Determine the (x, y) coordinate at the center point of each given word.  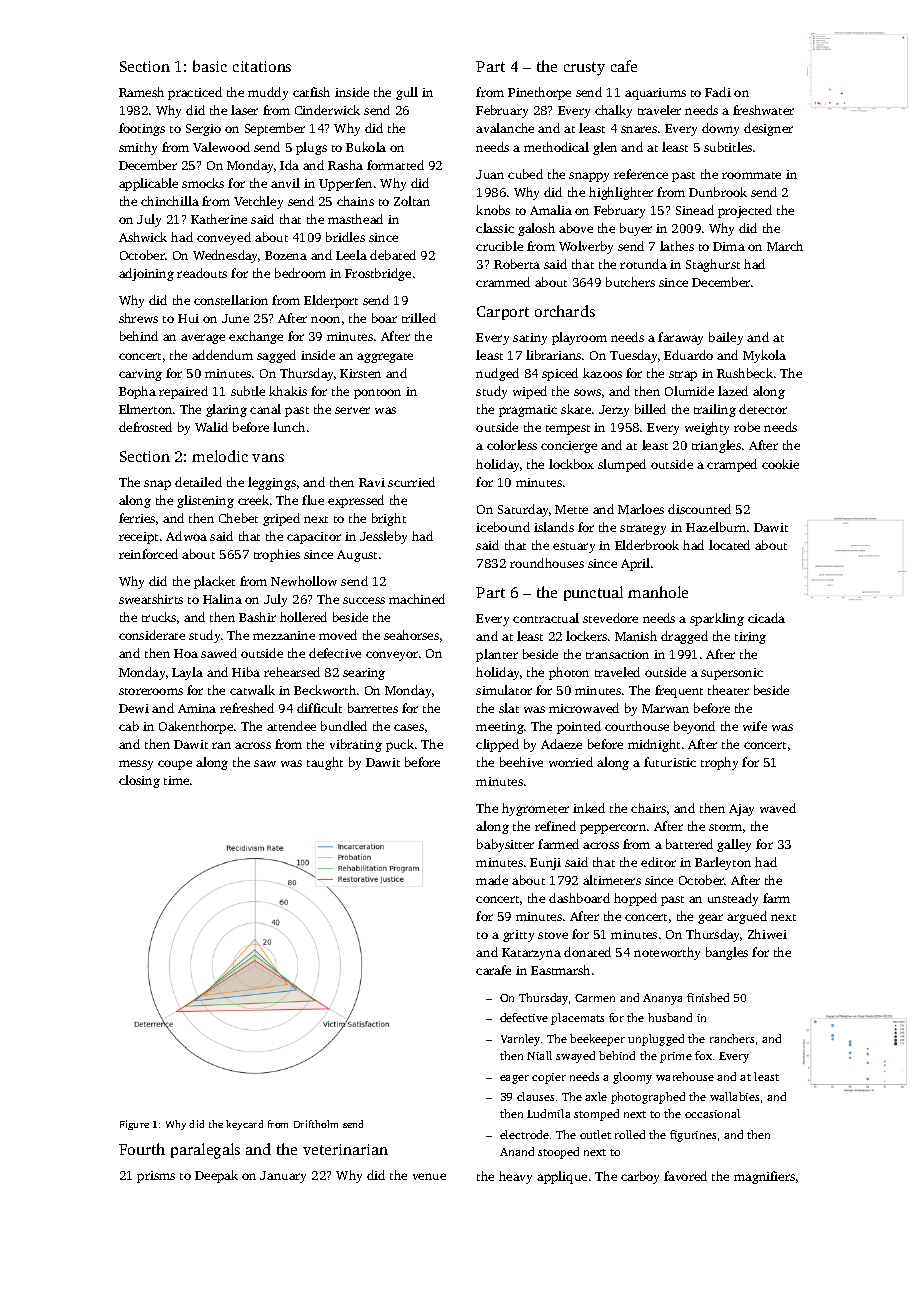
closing (139, 781)
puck (400, 745)
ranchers (732, 1038)
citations (262, 66)
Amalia (551, 210)
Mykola (764, 356)
